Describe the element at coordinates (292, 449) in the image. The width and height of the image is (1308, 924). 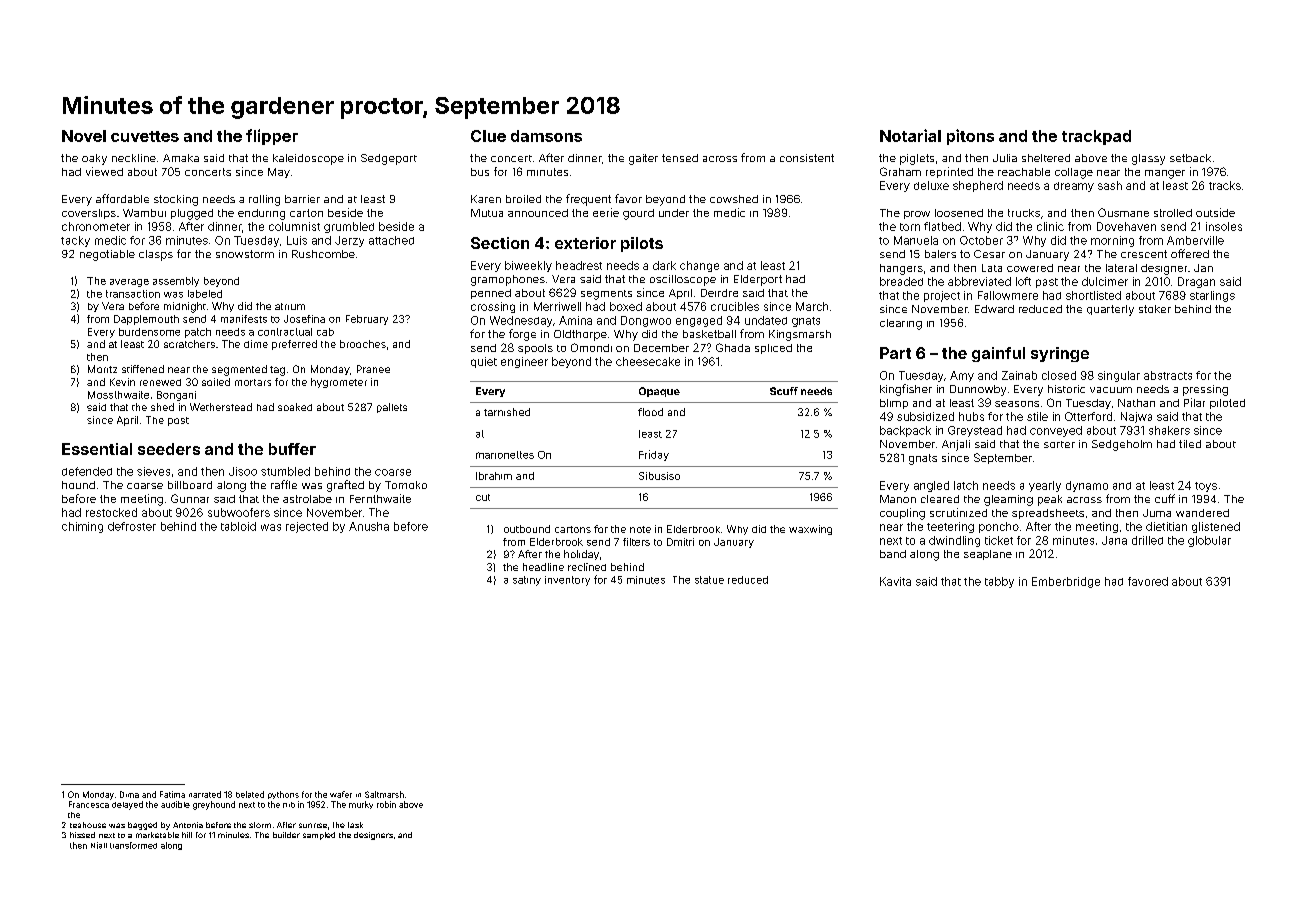
I see `buffer` at that location.
